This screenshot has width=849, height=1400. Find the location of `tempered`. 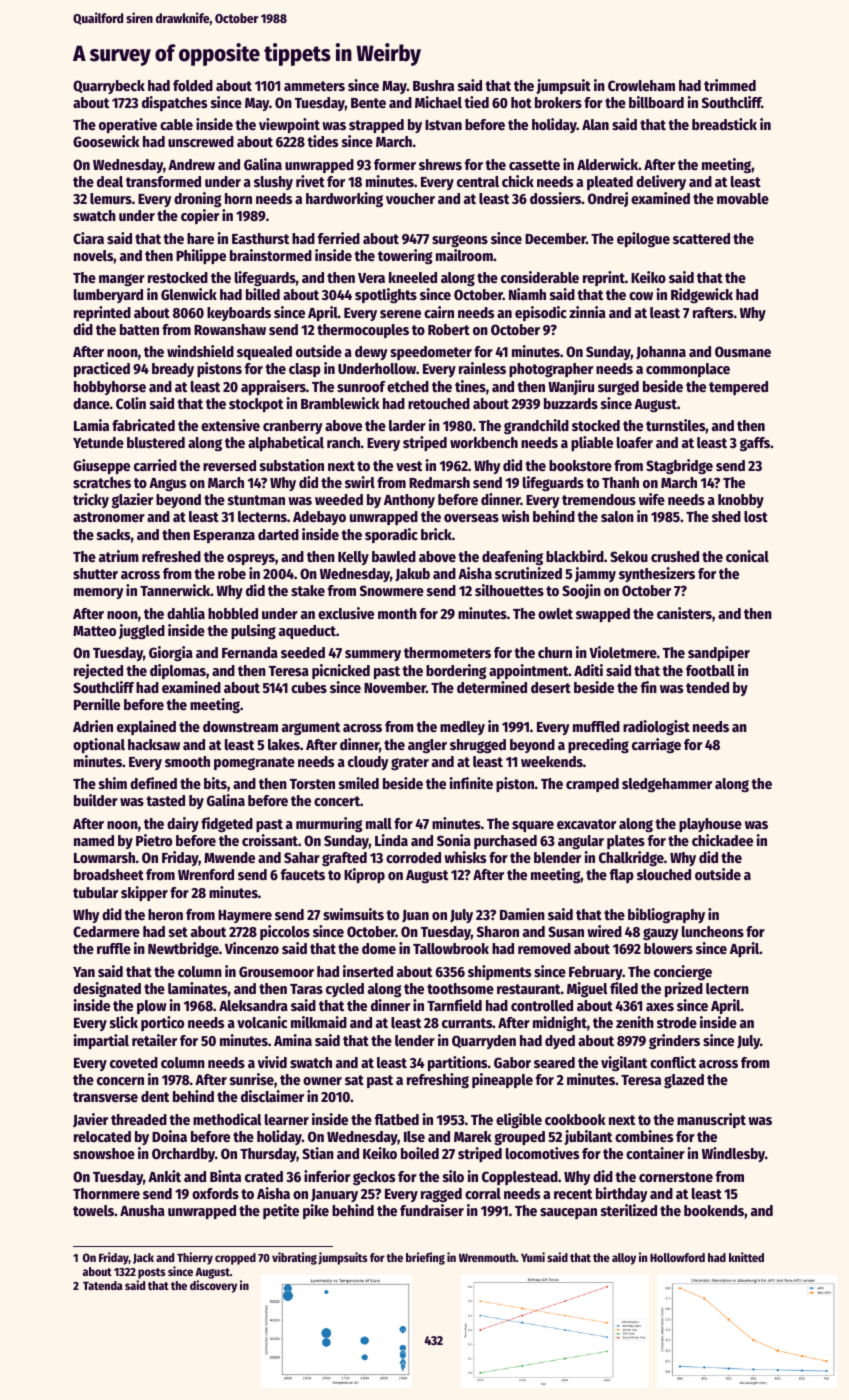

tempered is located at coordinates (738, 388).
